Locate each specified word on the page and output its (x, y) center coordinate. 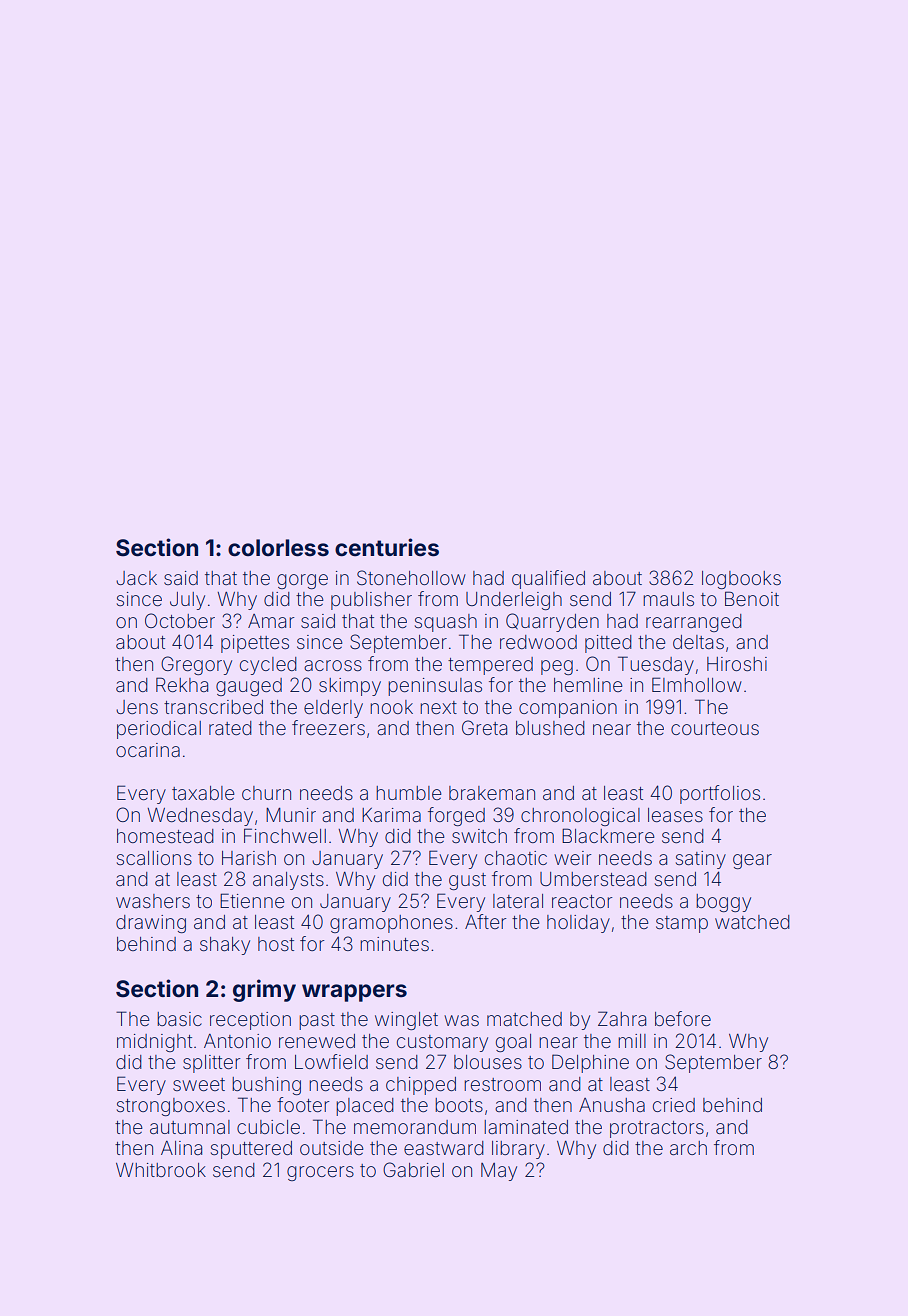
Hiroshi (737, 664)
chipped (421, 1086)
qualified (548, 579)
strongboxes (171, 1107)
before (683, 1018)
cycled (268, 666)
